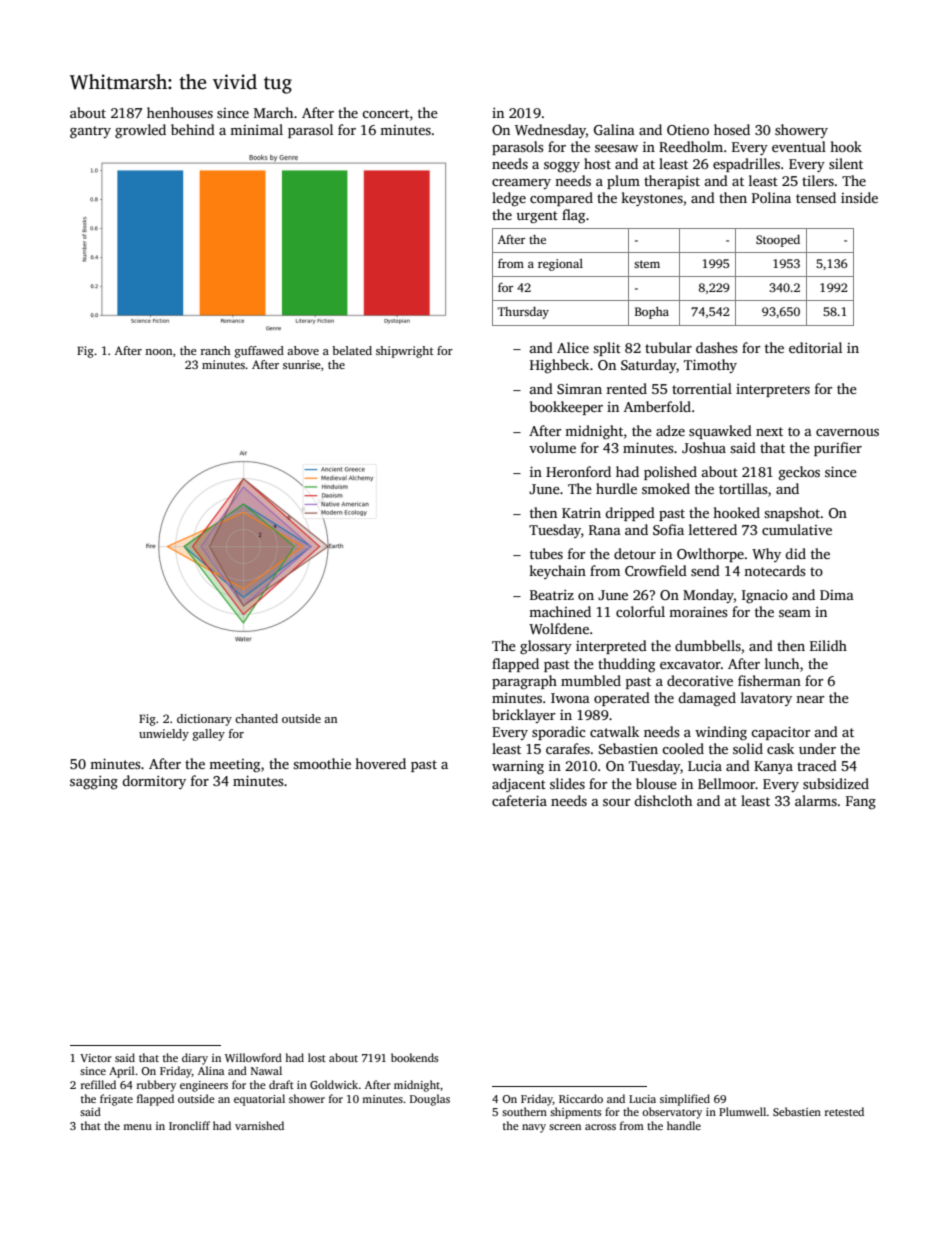  What do you see at coordinates (204, 720) in the page?
I see `dictionary` at bounding box center [204, 720].
